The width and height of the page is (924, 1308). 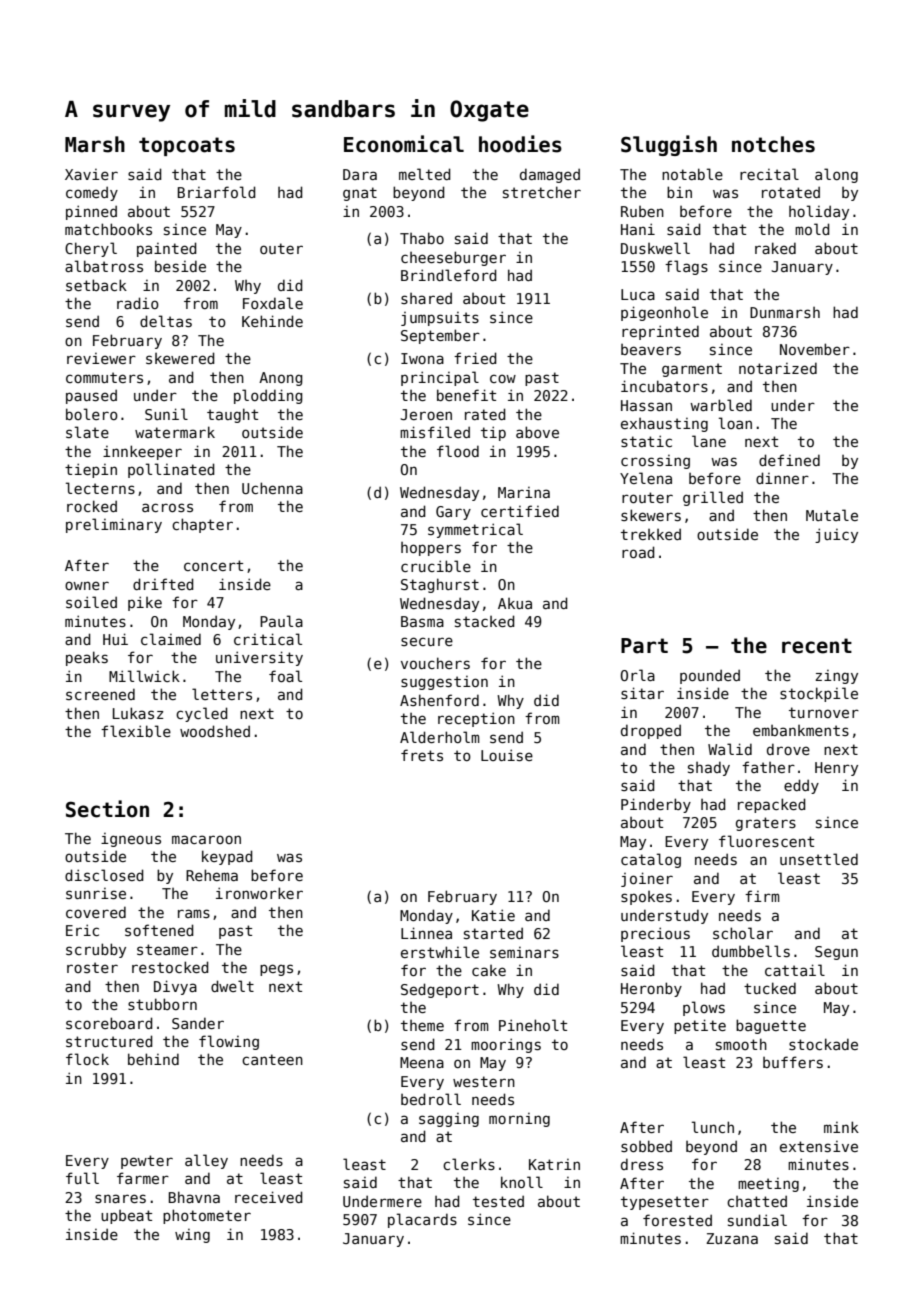 What do you see at coordinates (520, 144) in the page?
I see `hoodies` at bounding box center [520, 144].
